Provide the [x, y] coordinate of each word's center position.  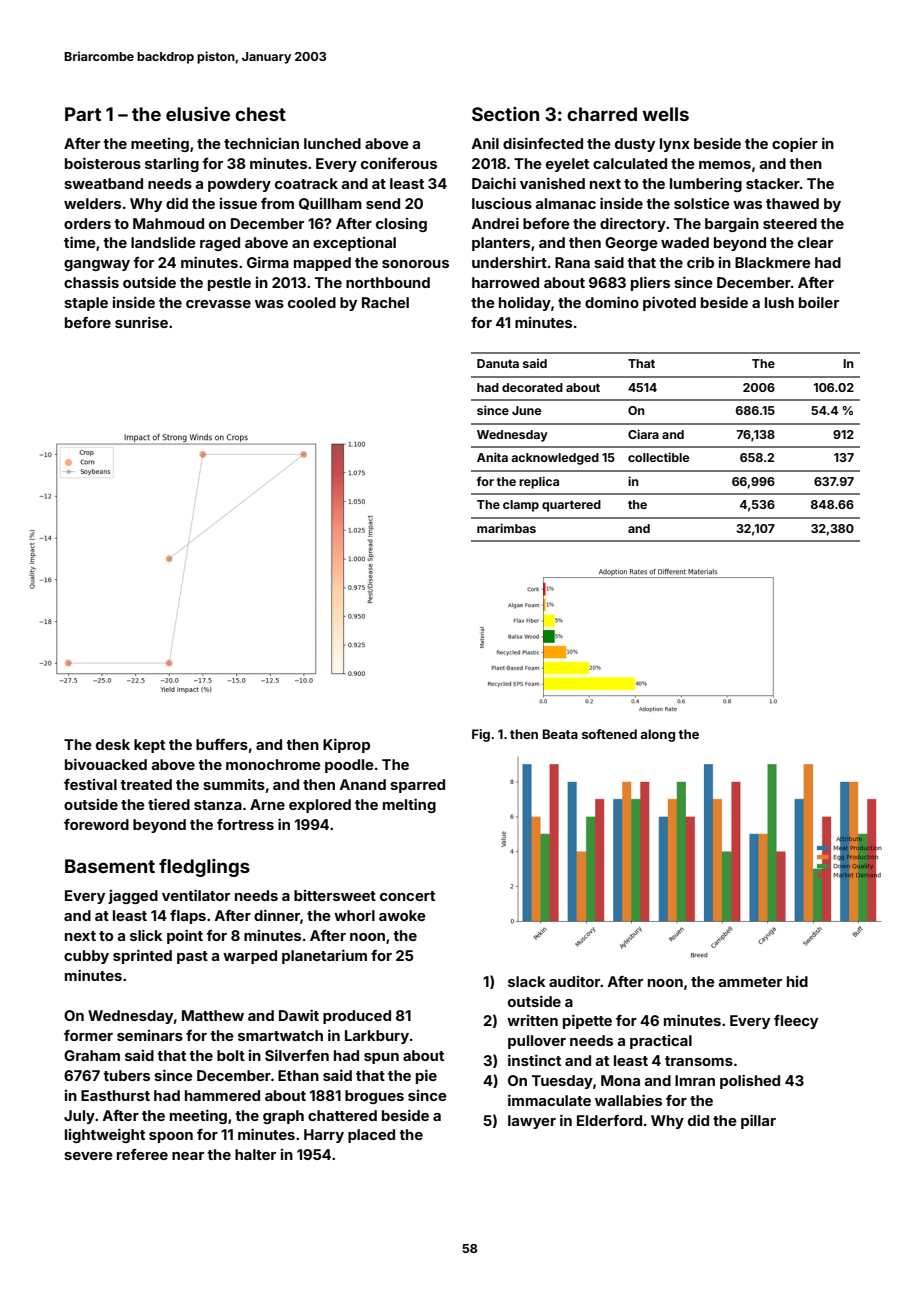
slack [527, 981]
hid [797, 981]
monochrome [273, 764]
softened [609, 734]
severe [88, 1156]
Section [505, 114]
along [657, 735]
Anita [492, 457]
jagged [133, 897]
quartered [571, 506]
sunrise [141, 322]
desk [113, 744]
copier [795, 145]
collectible [658, 457]
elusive [198, 114]
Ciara [643, 434]
